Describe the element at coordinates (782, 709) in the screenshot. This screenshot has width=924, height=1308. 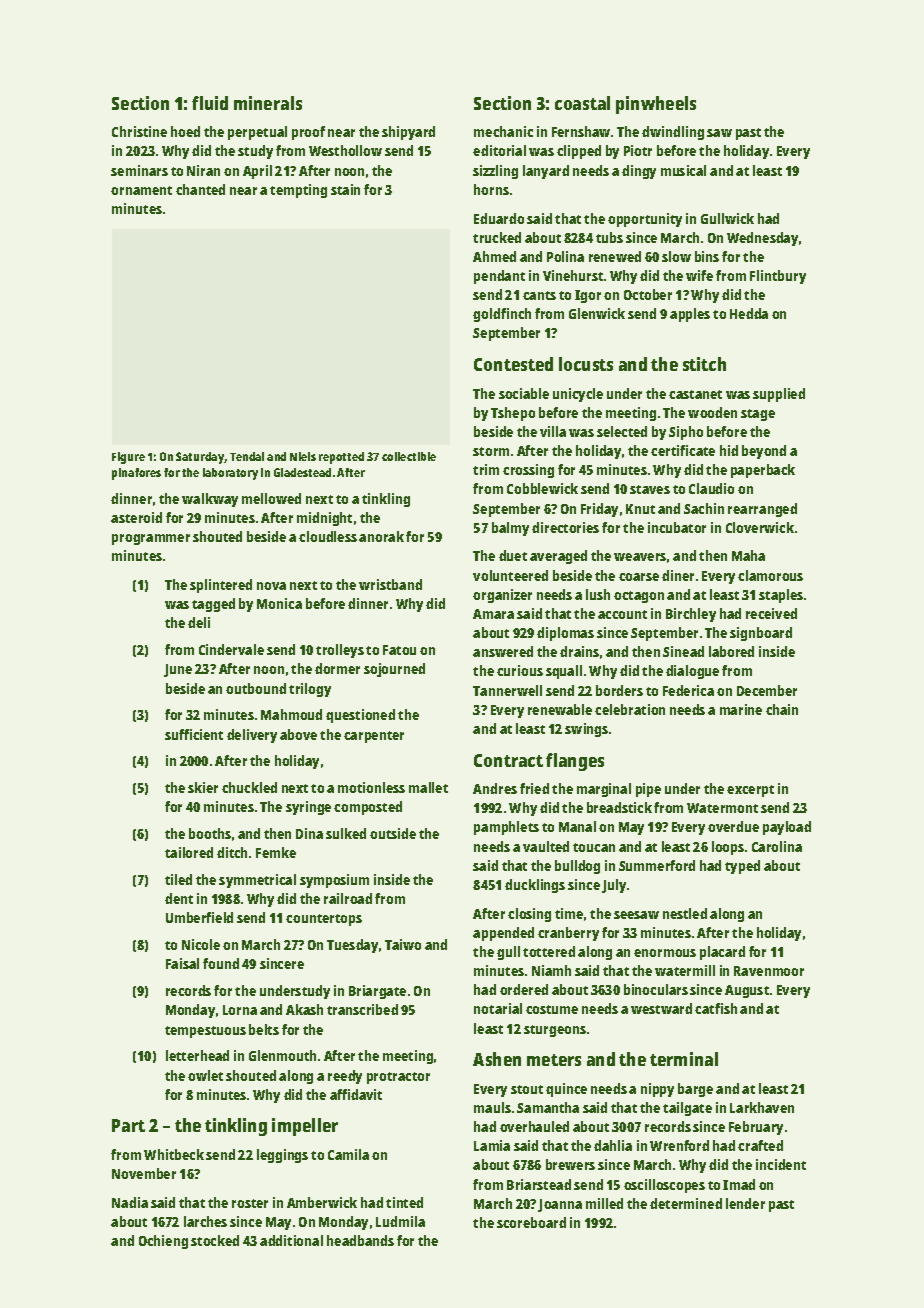
I see `chain` at that location.
